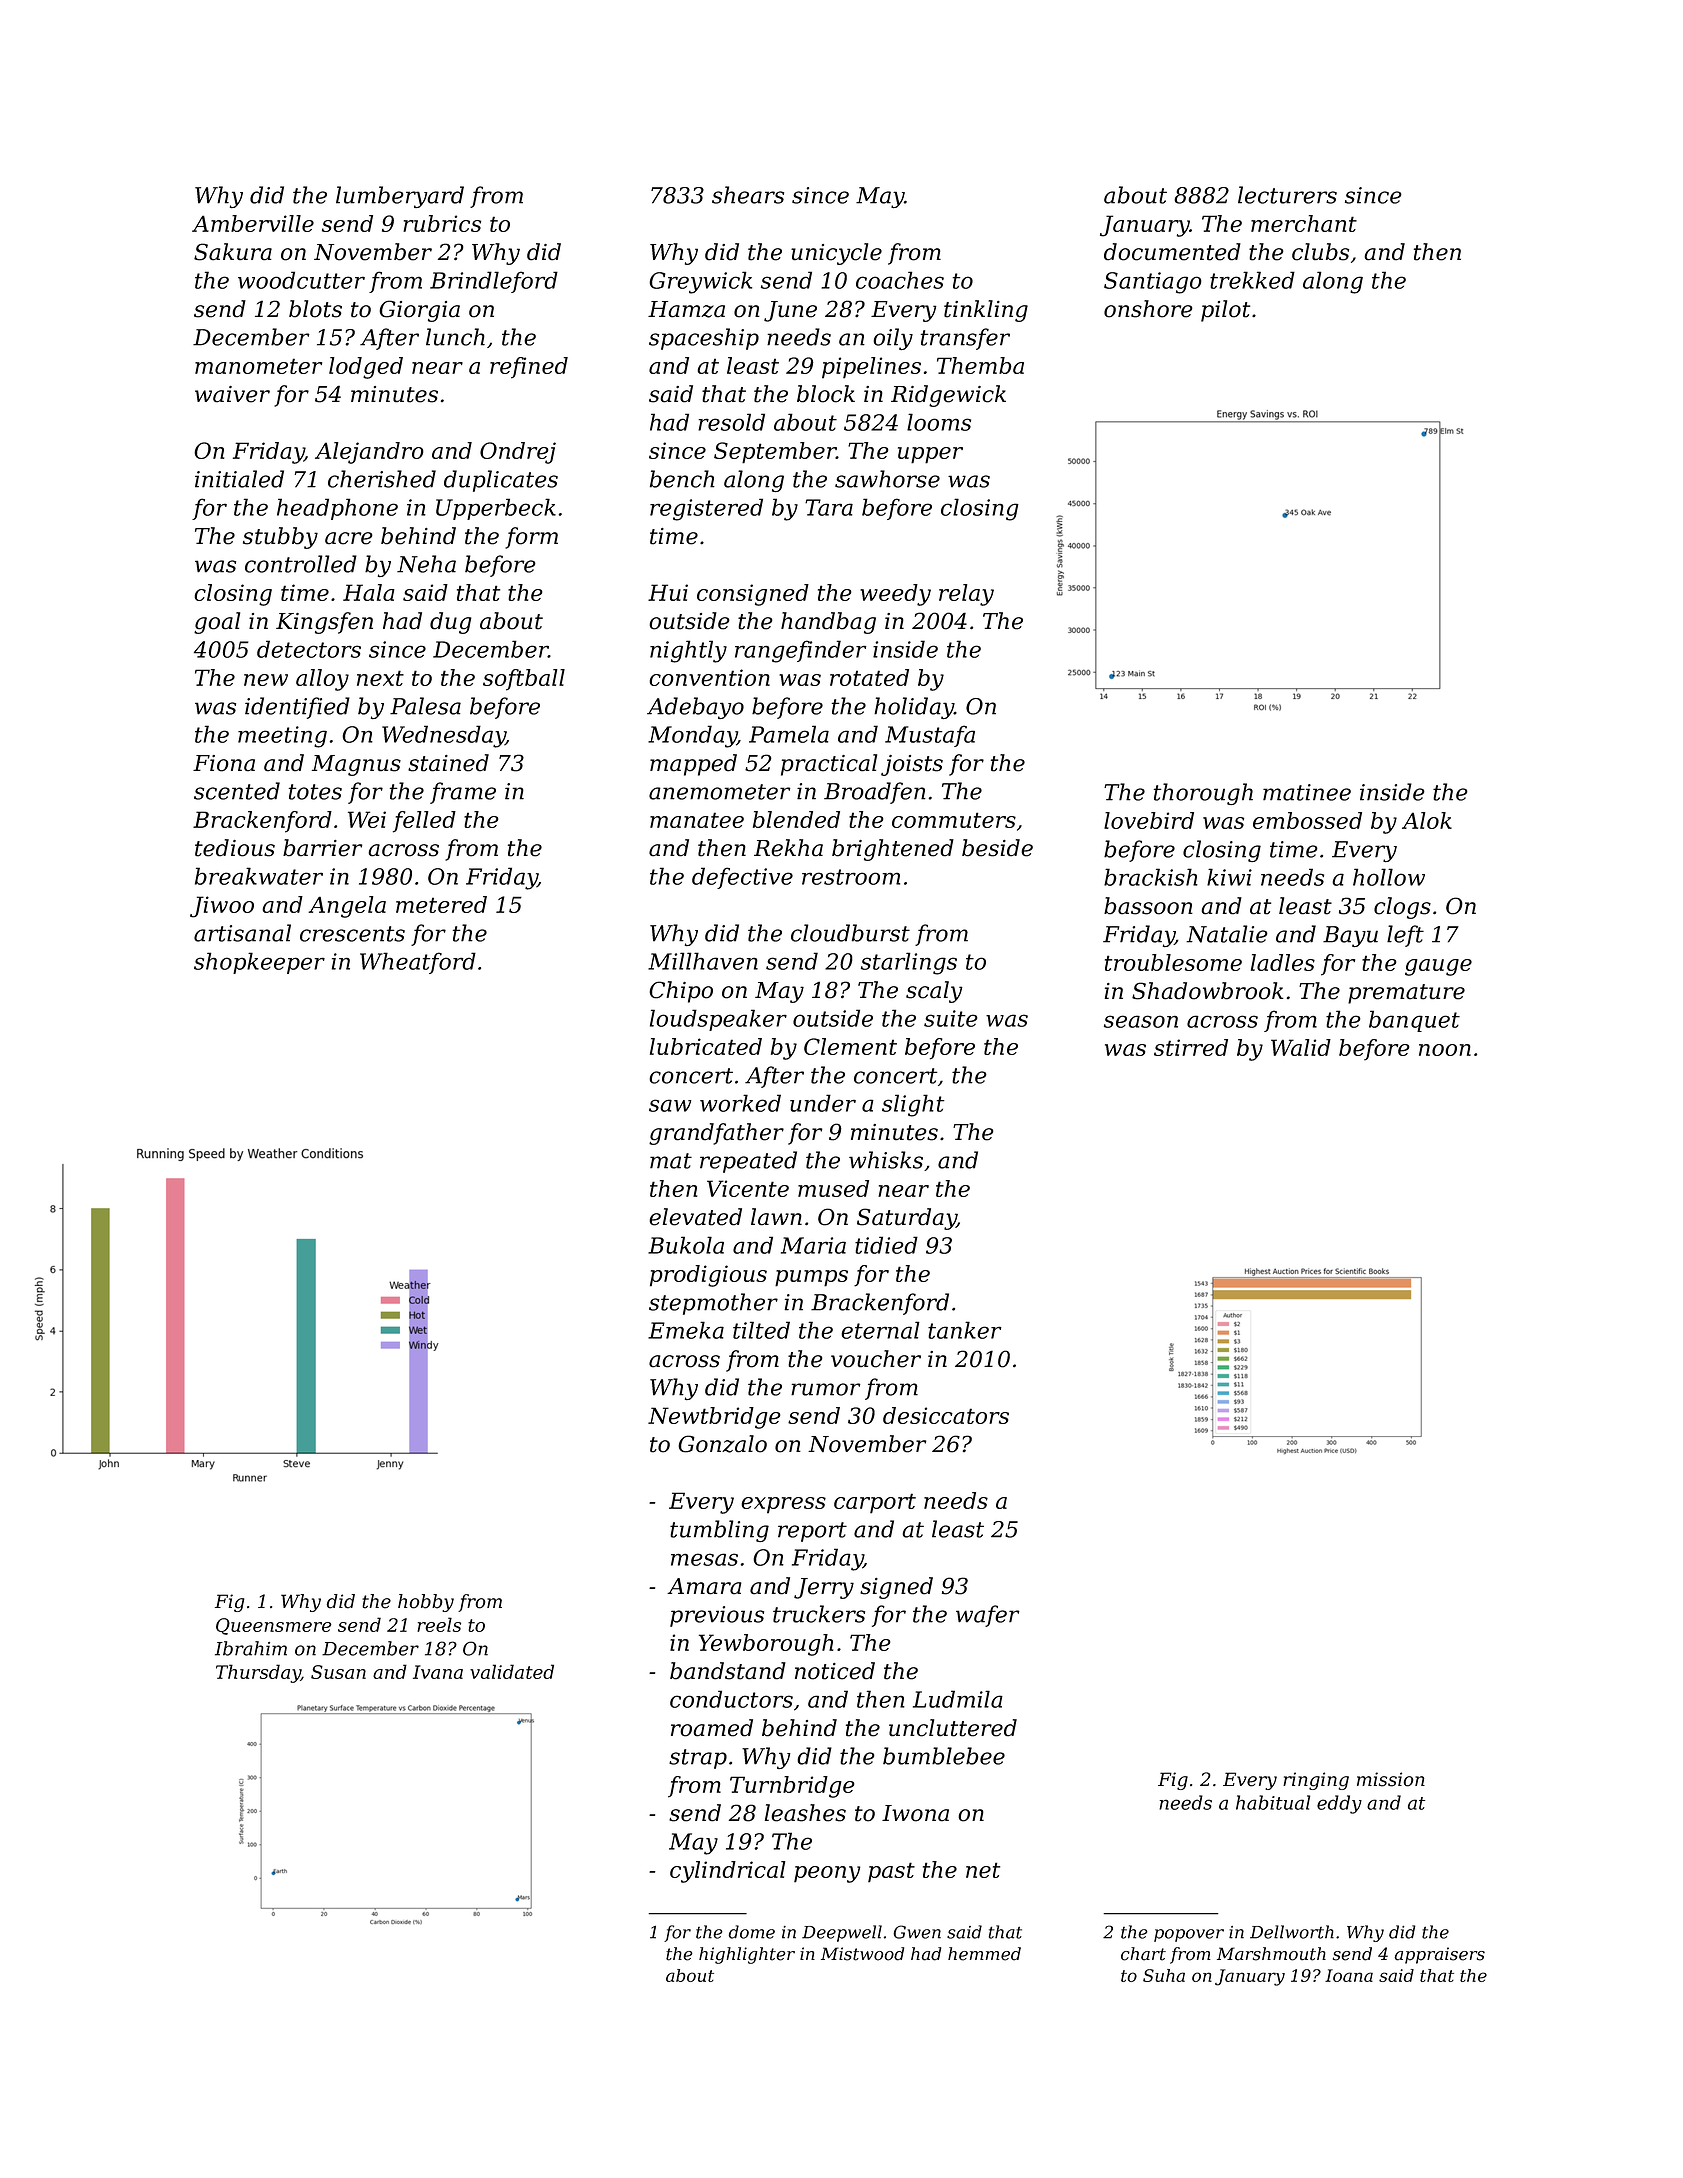  What do you see at coordinates (869, 677) in the page?
I see `rotated` at bounding box center [869, 677].
